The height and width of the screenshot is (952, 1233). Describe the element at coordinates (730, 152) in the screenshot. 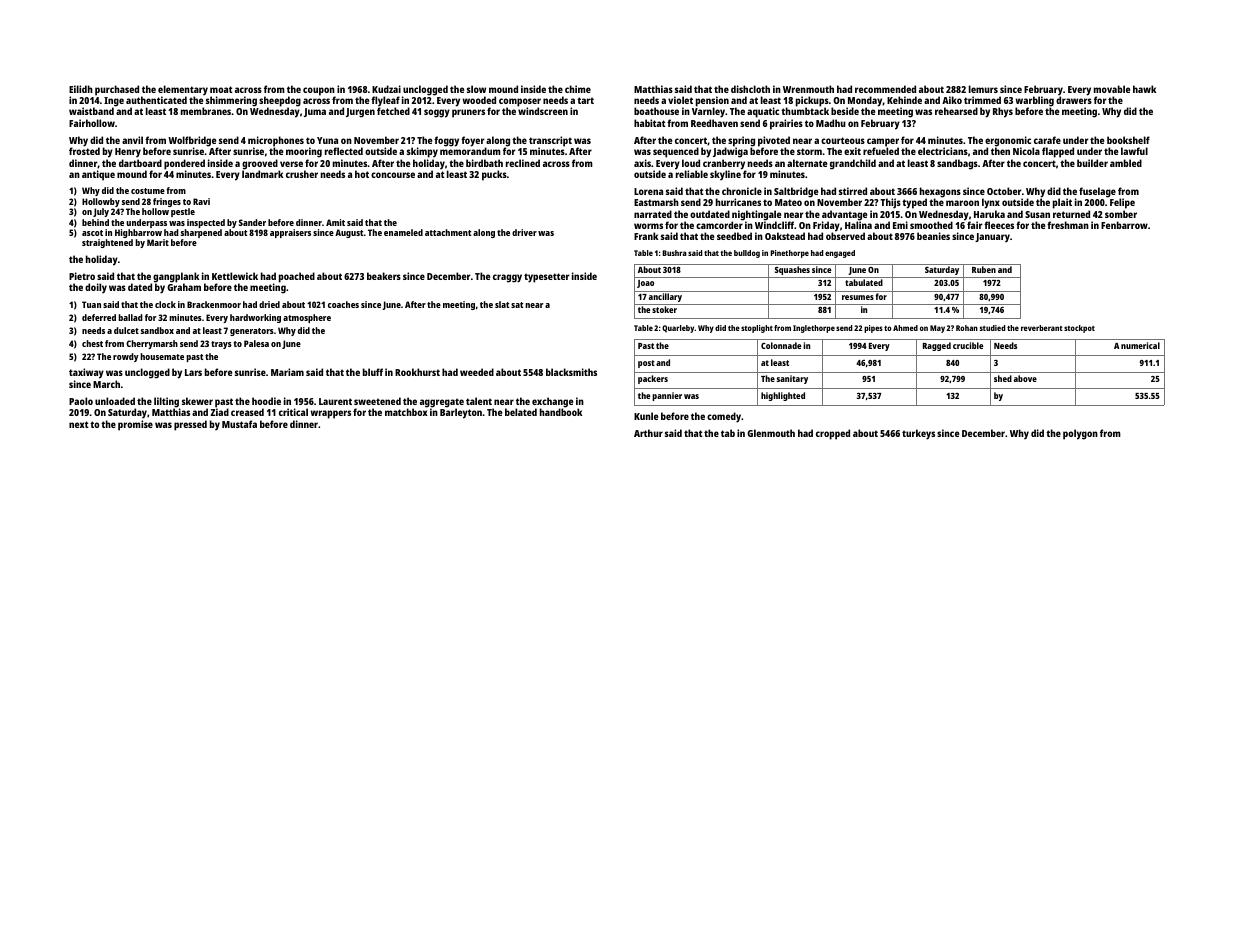

I see `Jadwiga` at that location.
